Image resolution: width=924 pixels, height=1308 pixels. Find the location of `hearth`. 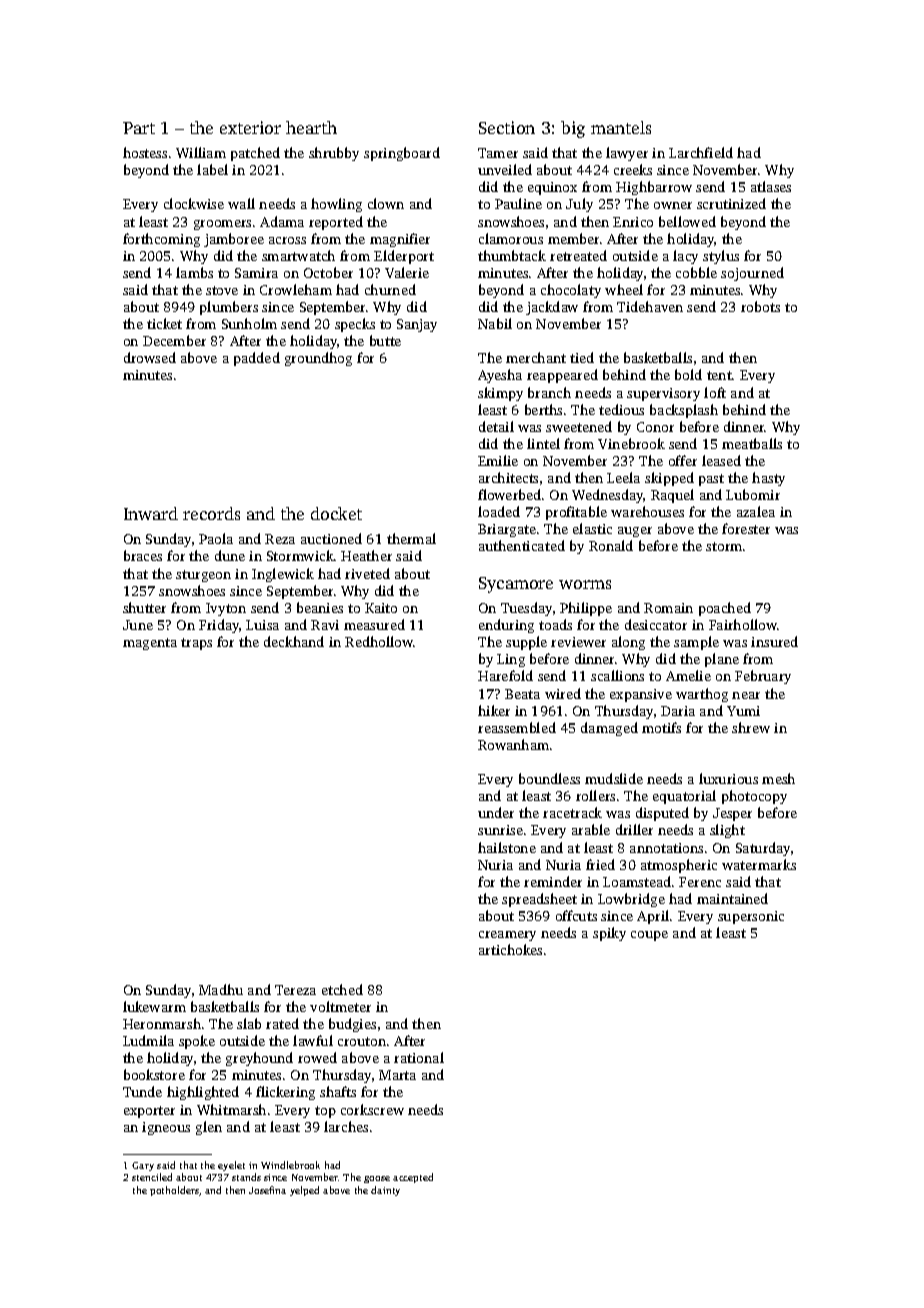

hearth is located at coordinates (311, 127).
